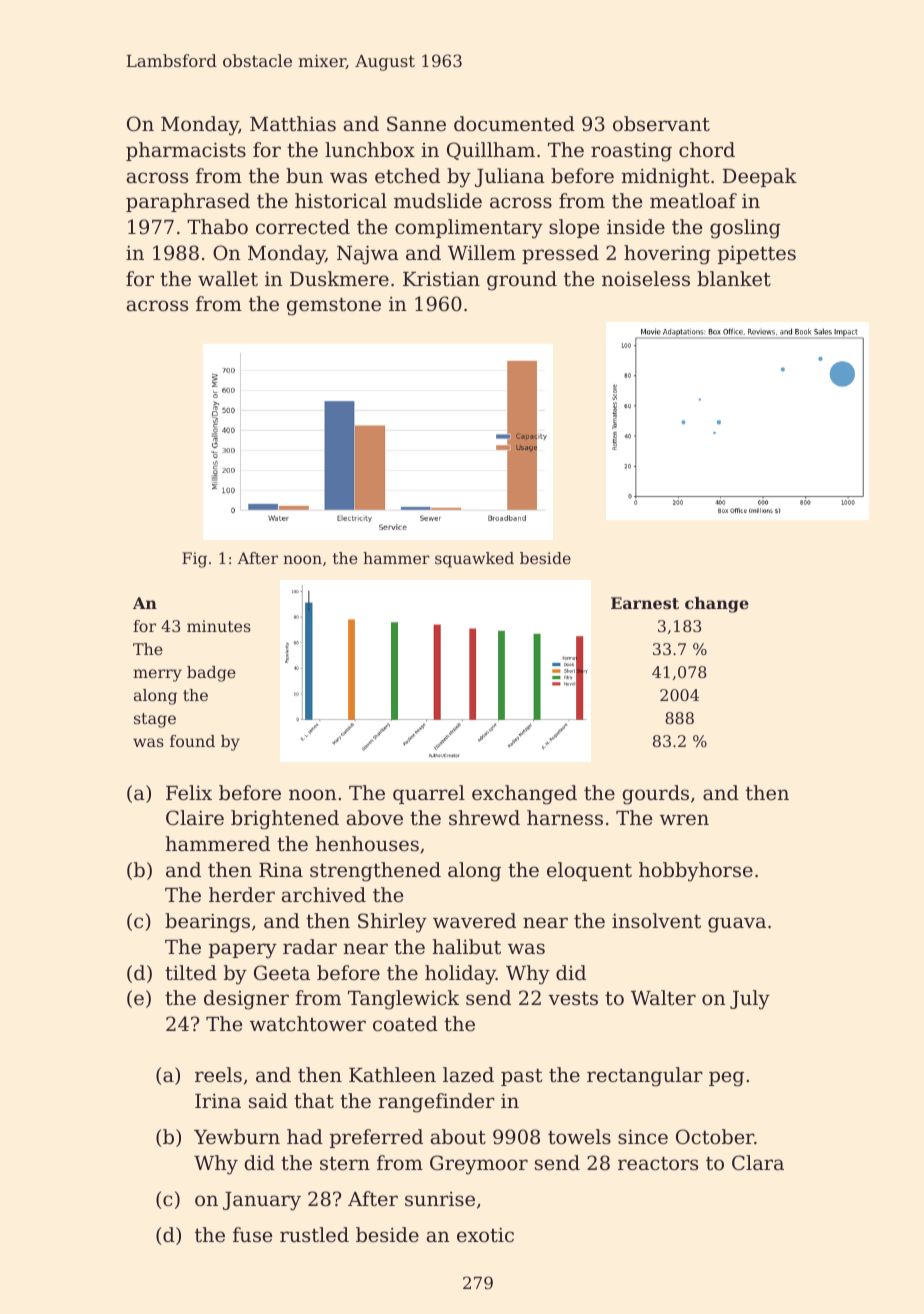 Image resolution: width=924 pixels, height=1314 pixels. I want to click on fuse, so click(252, 1234).
